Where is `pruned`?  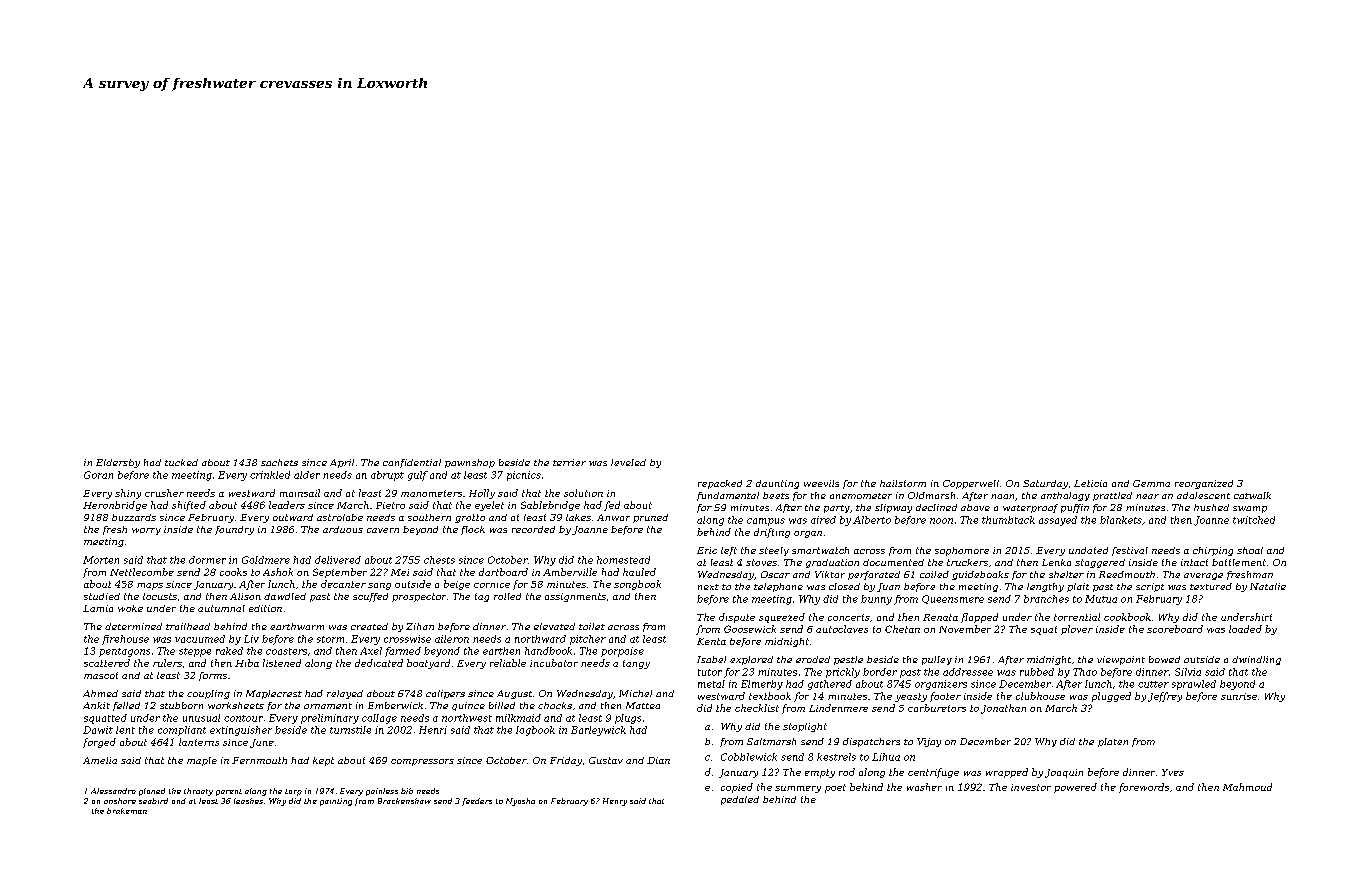
pruned is located at coordinates (650, 518).
